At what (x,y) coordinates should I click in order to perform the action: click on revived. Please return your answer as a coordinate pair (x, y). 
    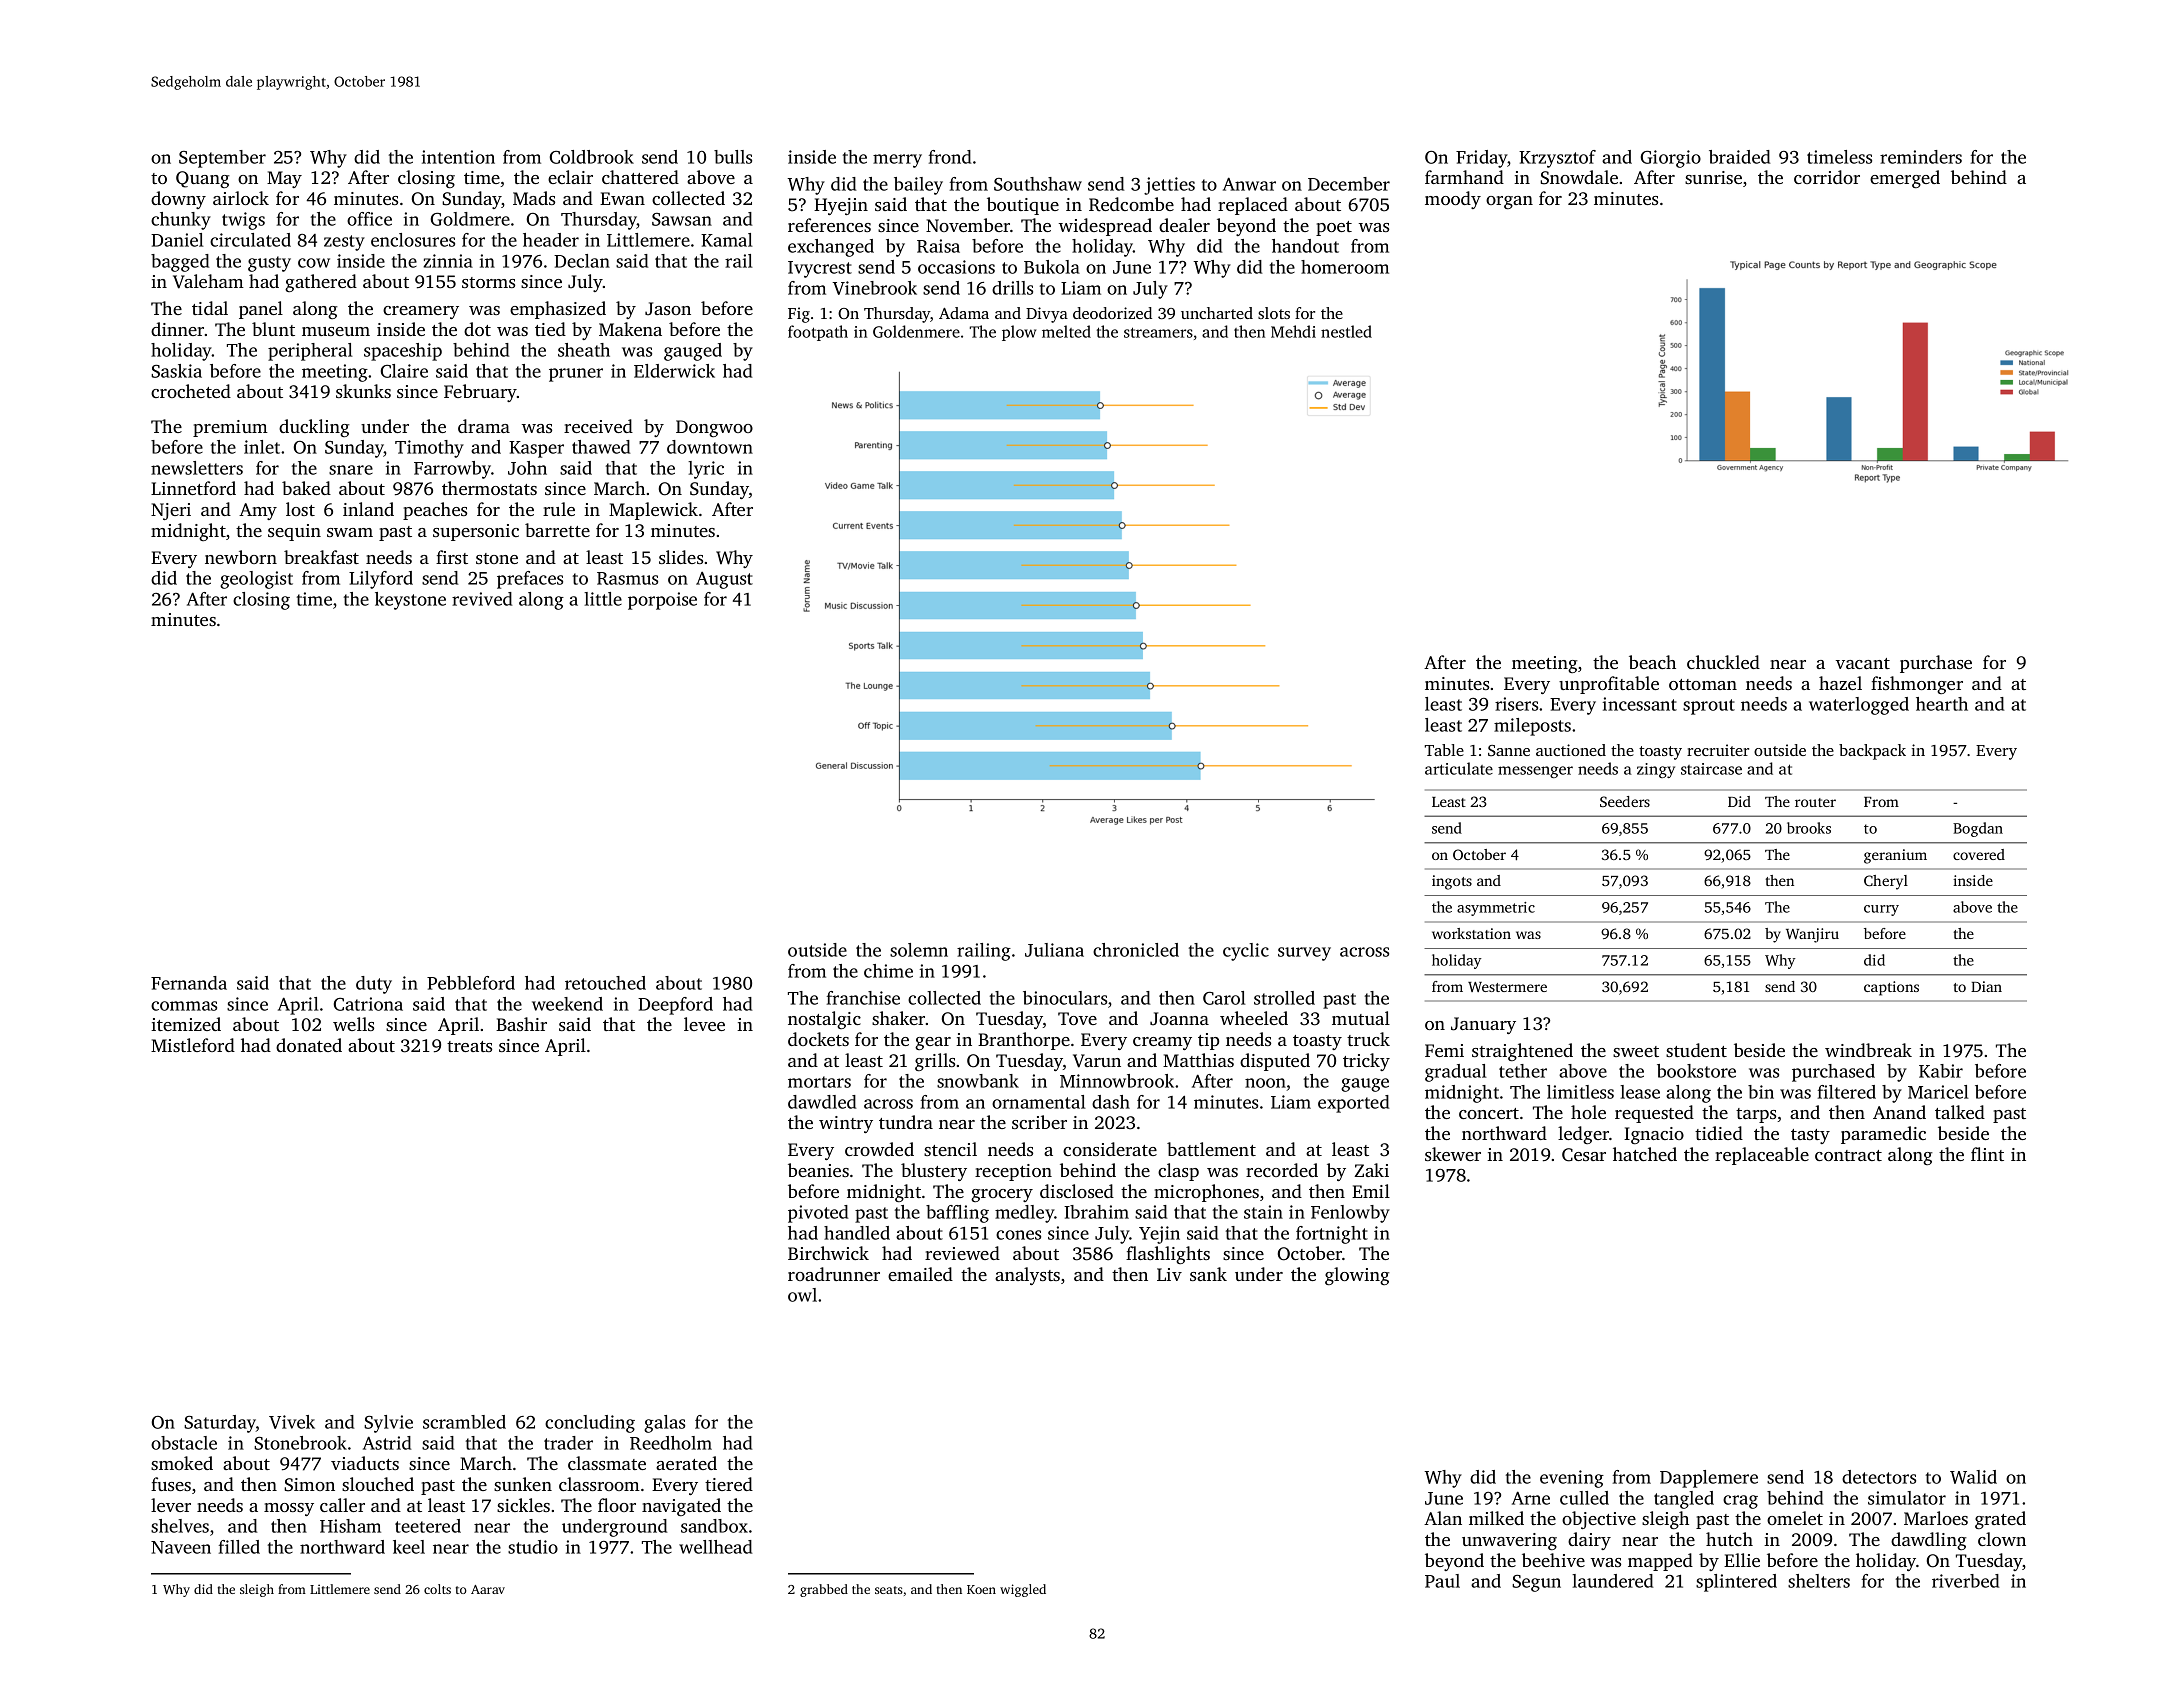
    Looking at the image, I should click on (482, 599).
